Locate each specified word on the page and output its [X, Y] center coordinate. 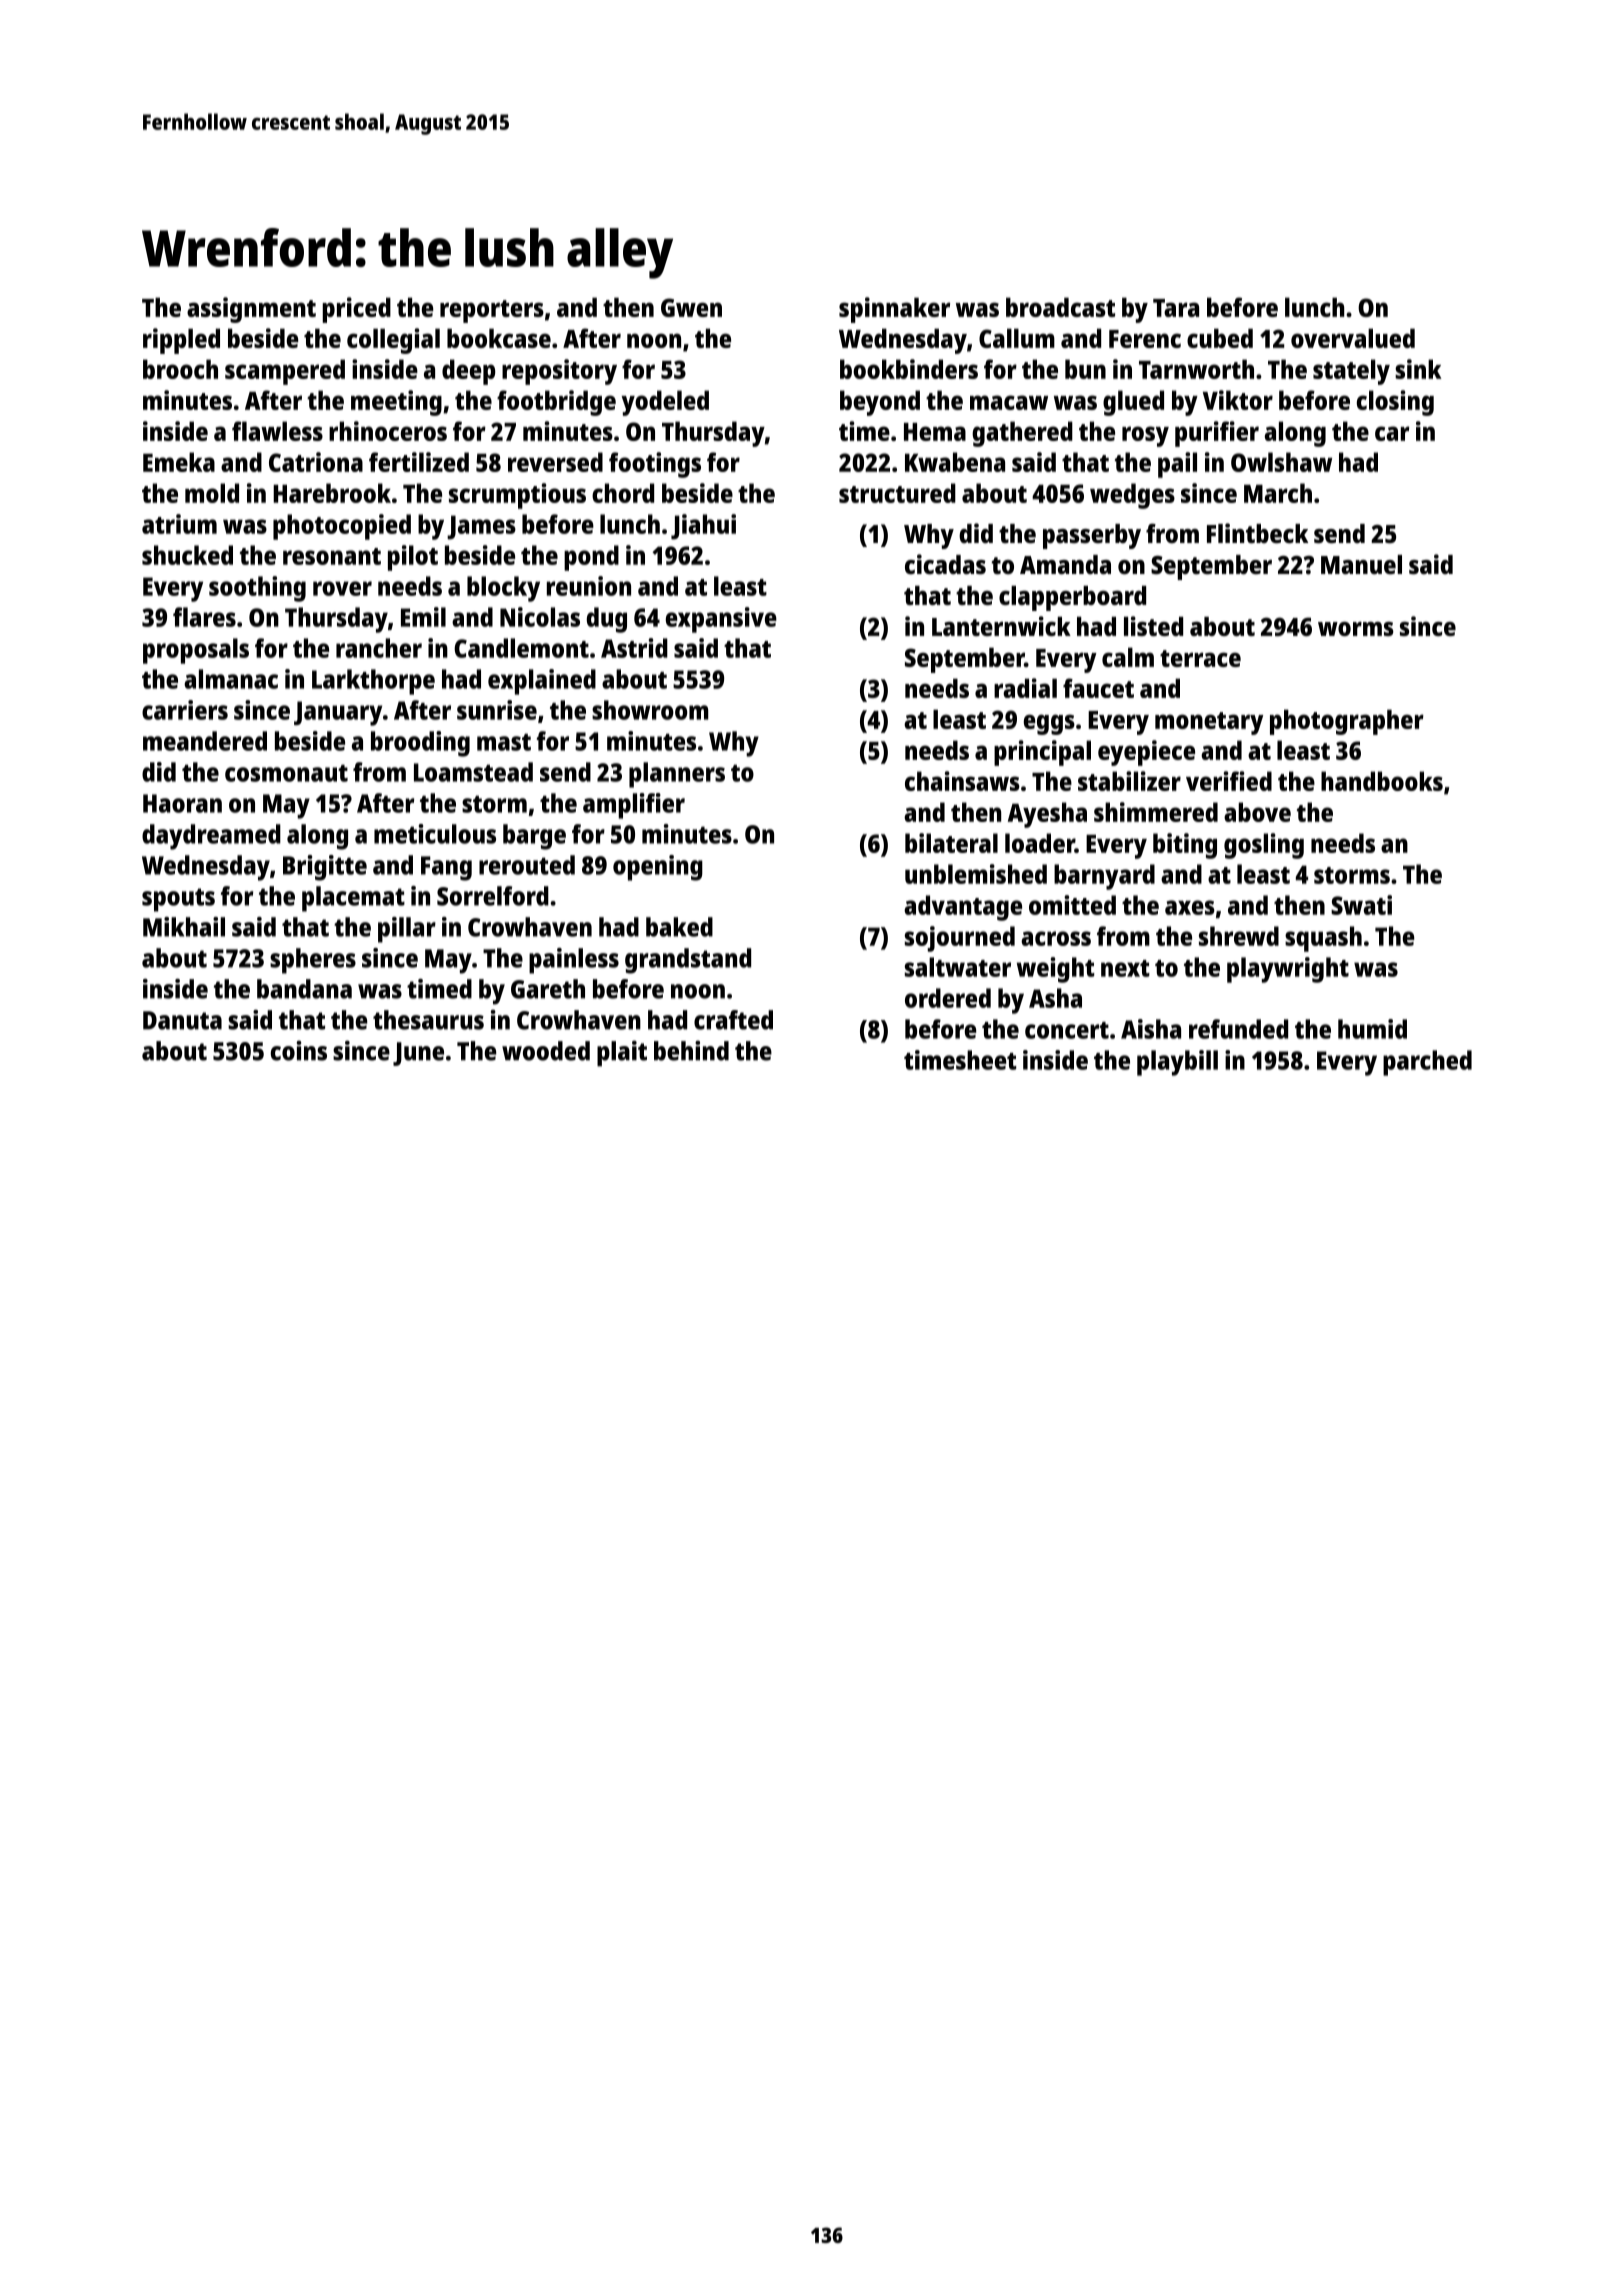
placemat [353, 899]
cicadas [945, 564]
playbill [1177, 1063]
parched [1427, 1063]
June [418, 1054]
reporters [492, 311]
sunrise [497, 710]
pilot [413, 558]
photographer [1347, 722]
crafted [733, 1020]
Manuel [1361, 564]
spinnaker [894, 310]
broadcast [1060, 307]
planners [677, 775]
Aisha [1151, 1029]
